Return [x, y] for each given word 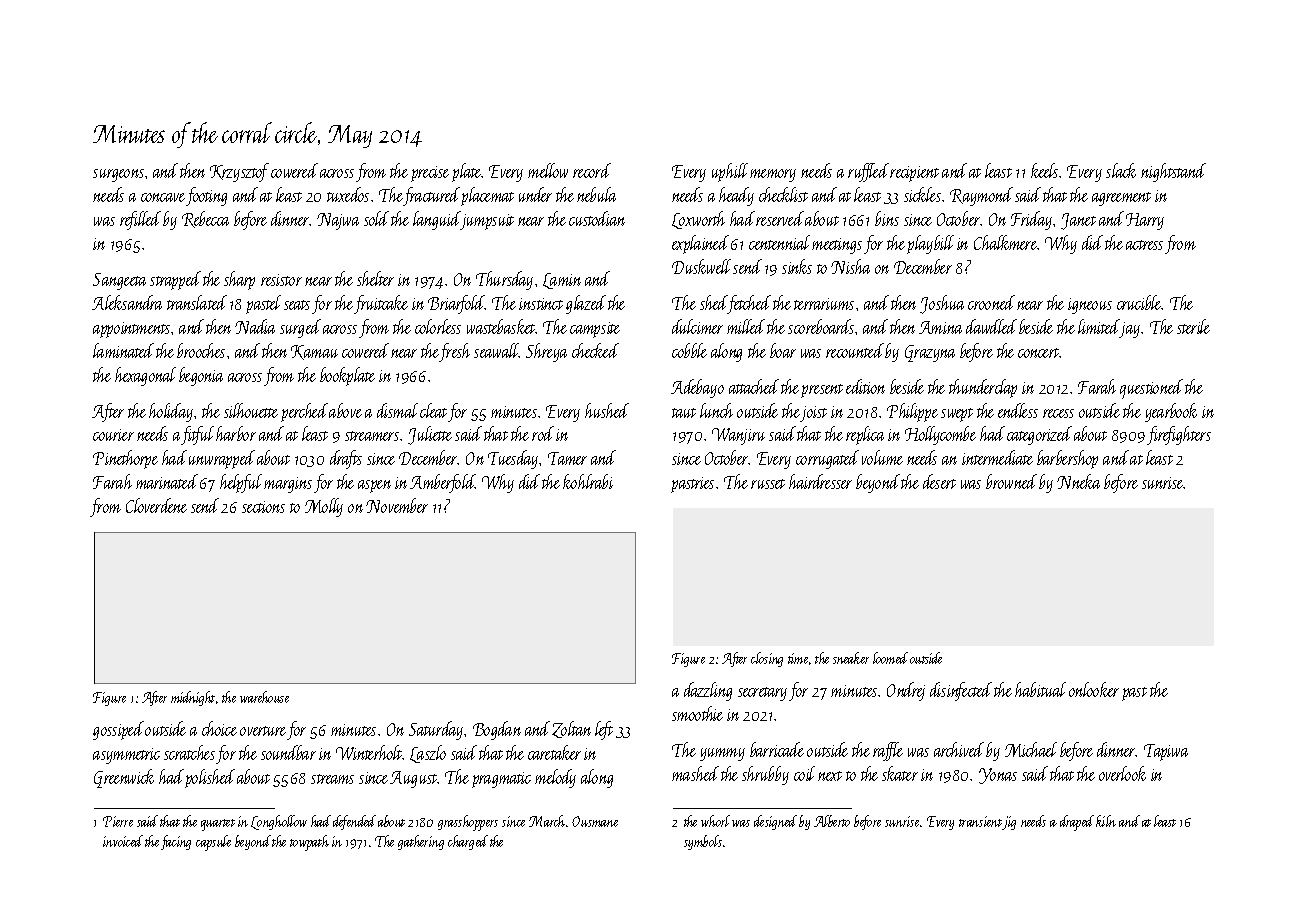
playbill [930, 244]
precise [430, 174]
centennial [779, 242]
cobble [689, 350]
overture [263, 731]
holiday [171, 412]
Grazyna [930, 353]
